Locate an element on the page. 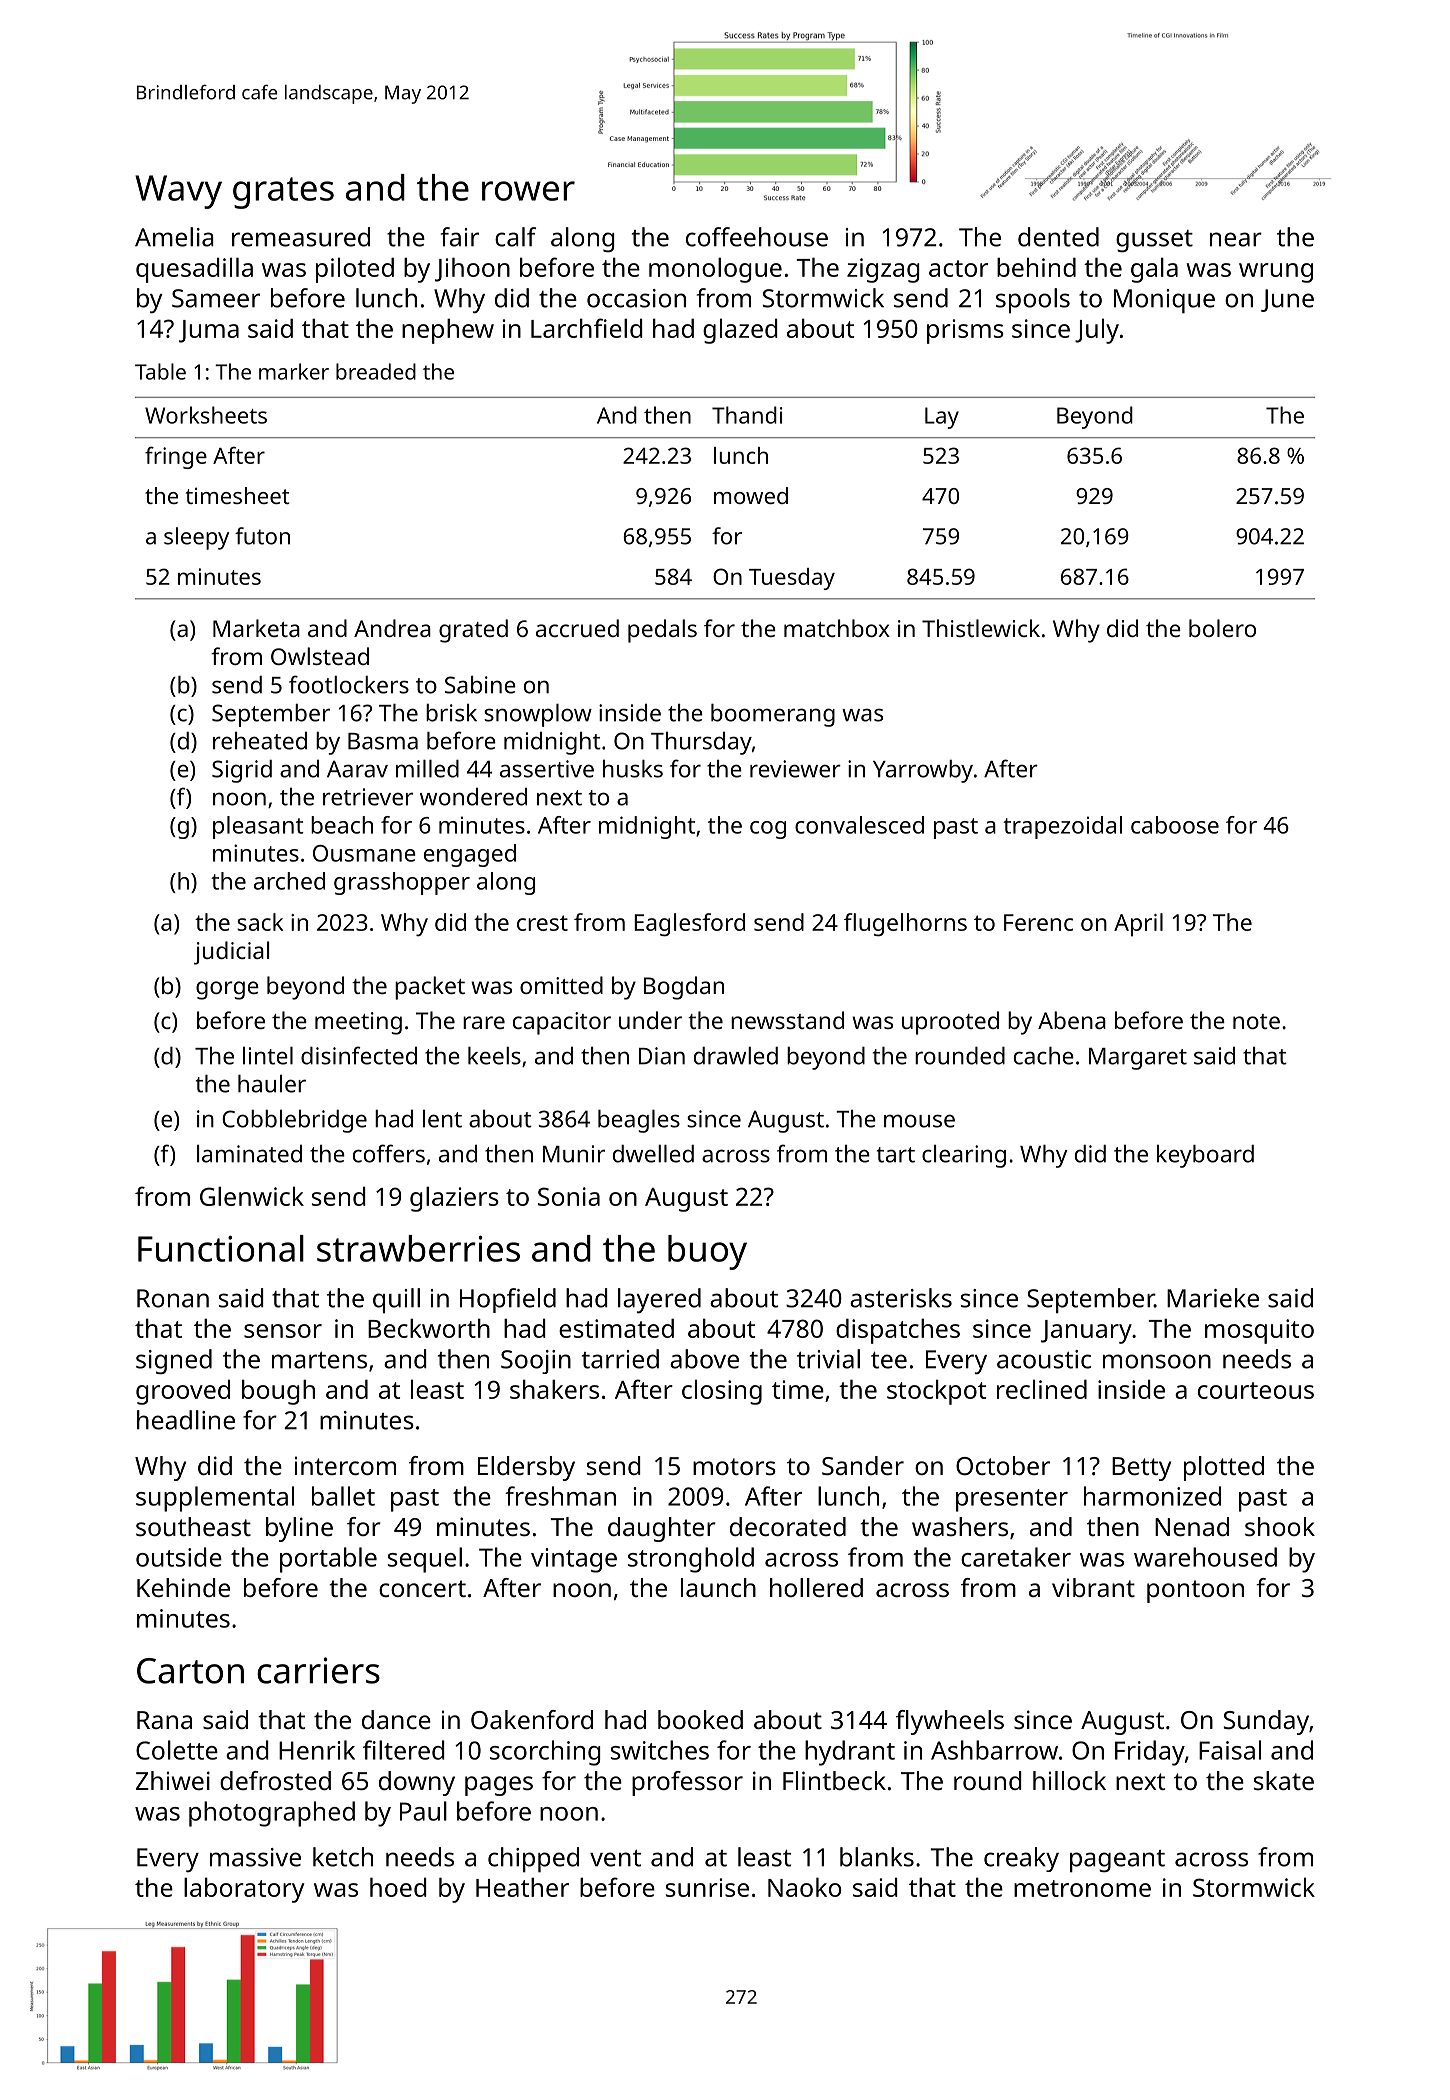 The width and height of the document is (1450, 2100). under is located at coordinates (650, 1020).
